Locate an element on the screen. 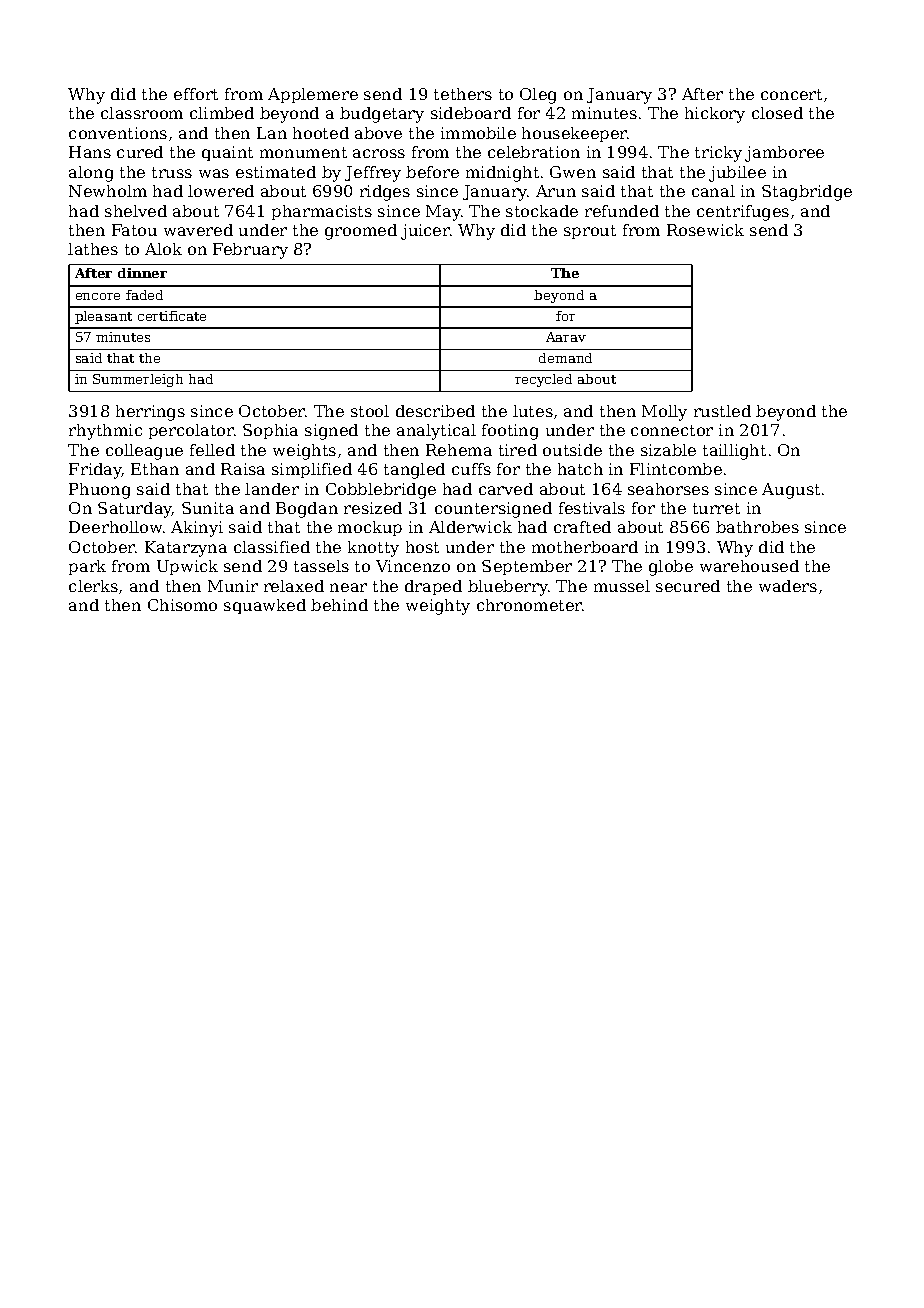  Alok is located at coordinates (163, 249).
